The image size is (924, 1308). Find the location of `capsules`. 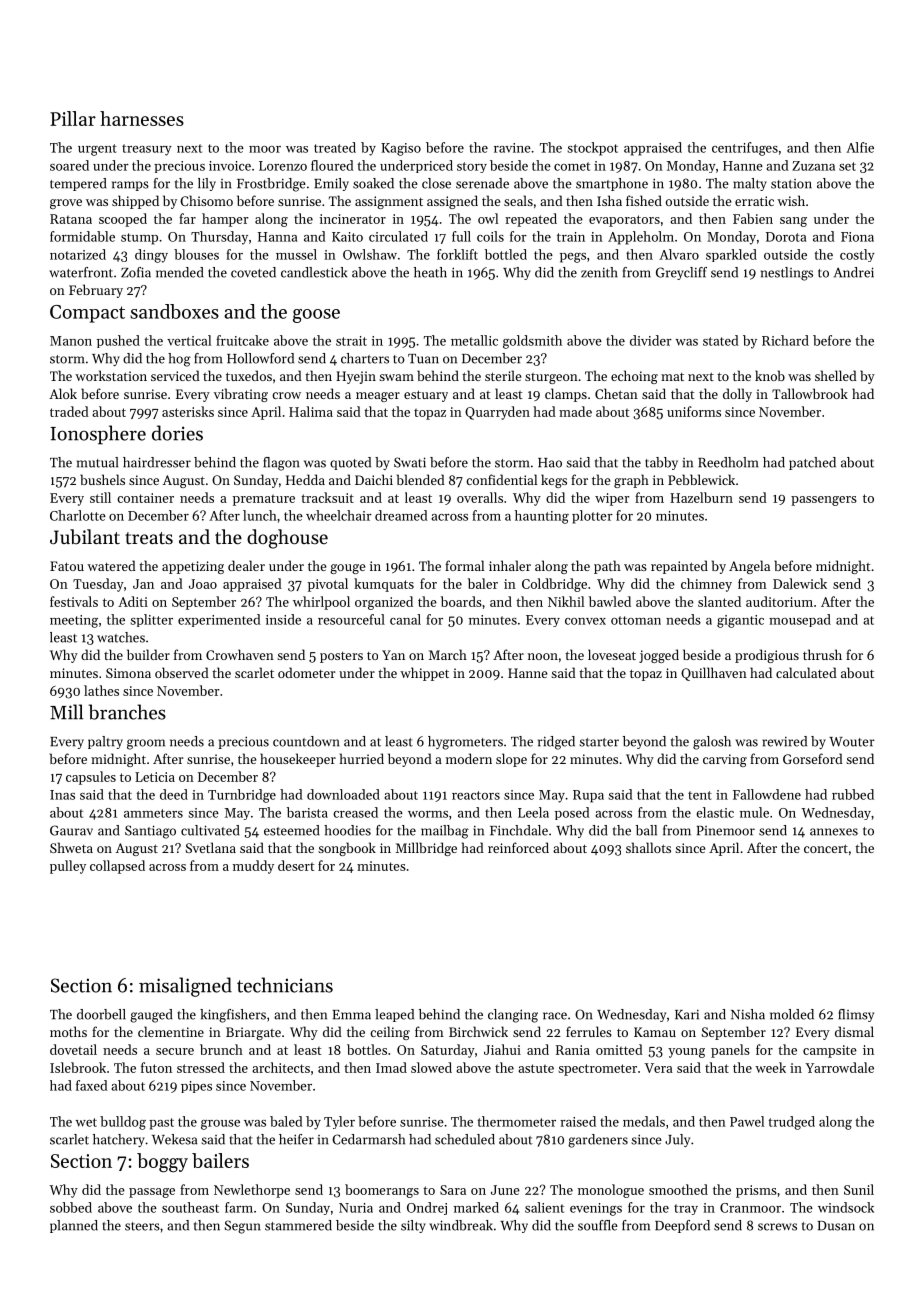

capsules is located at coordinates (91, 778).
